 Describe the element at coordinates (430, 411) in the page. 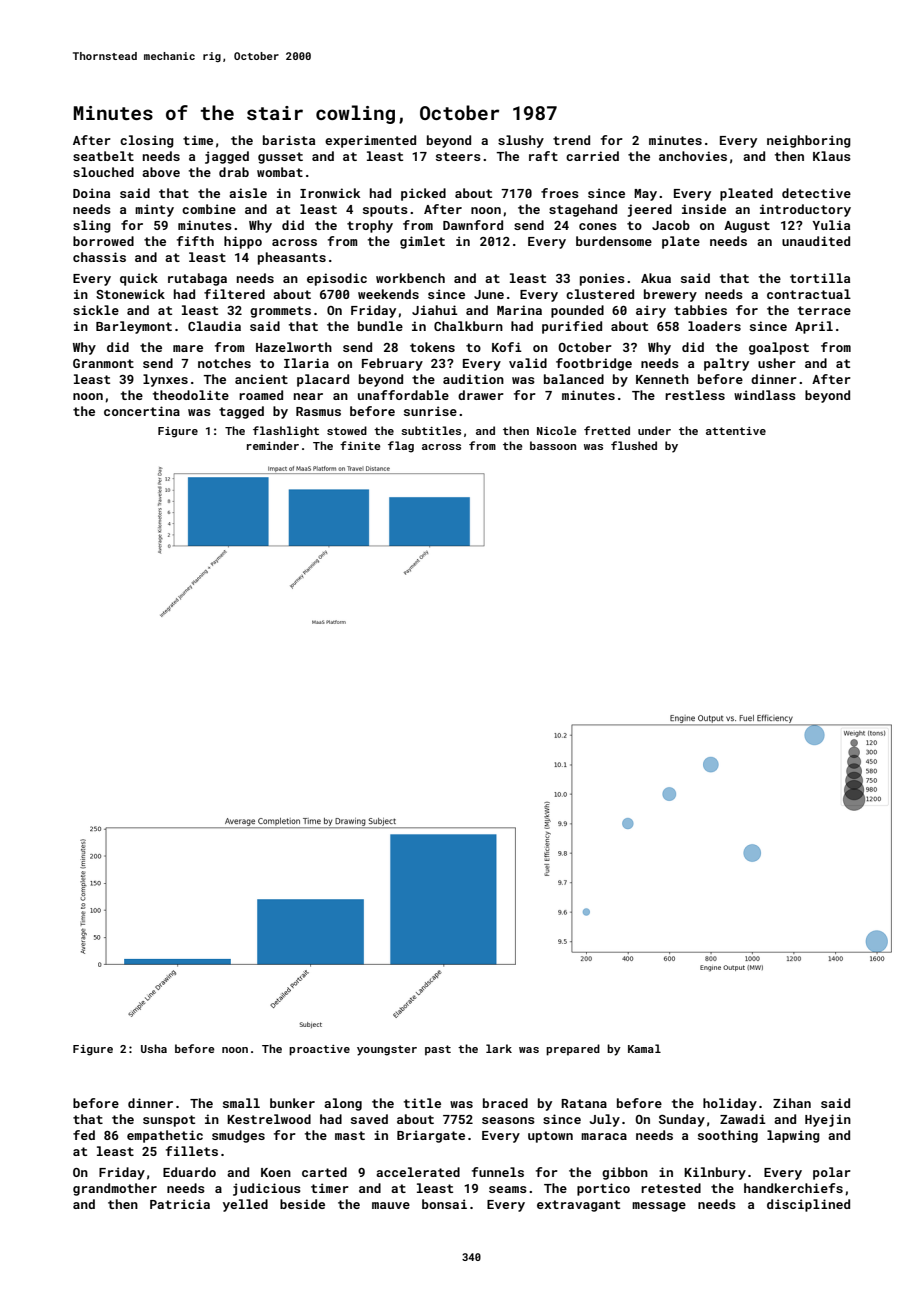

I see `sunrise` at that location.
